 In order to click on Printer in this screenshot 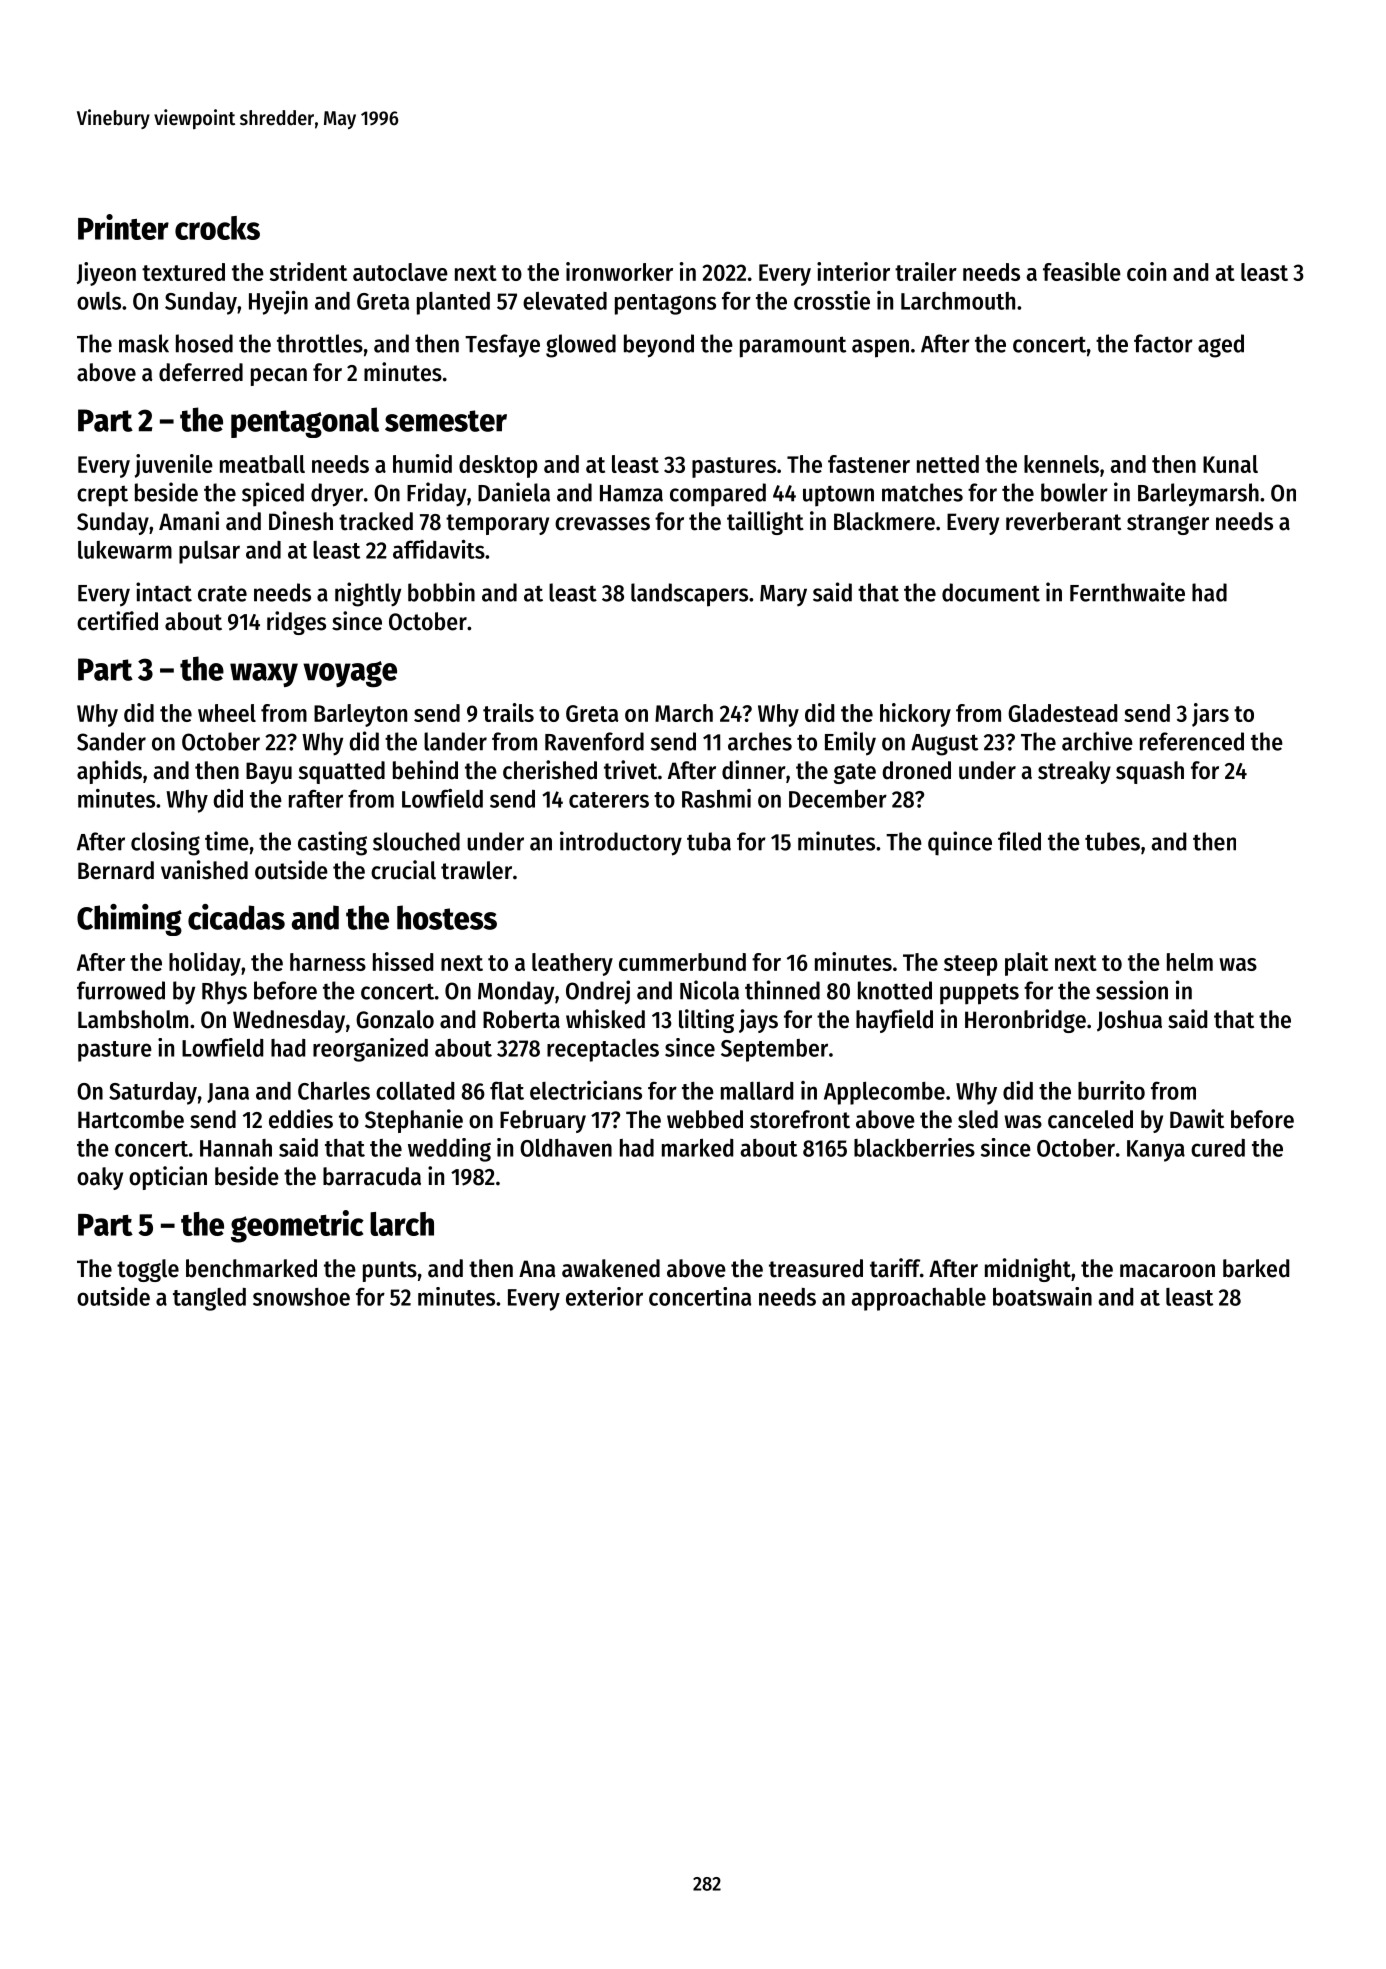, I will do `click(123, 227)`.
